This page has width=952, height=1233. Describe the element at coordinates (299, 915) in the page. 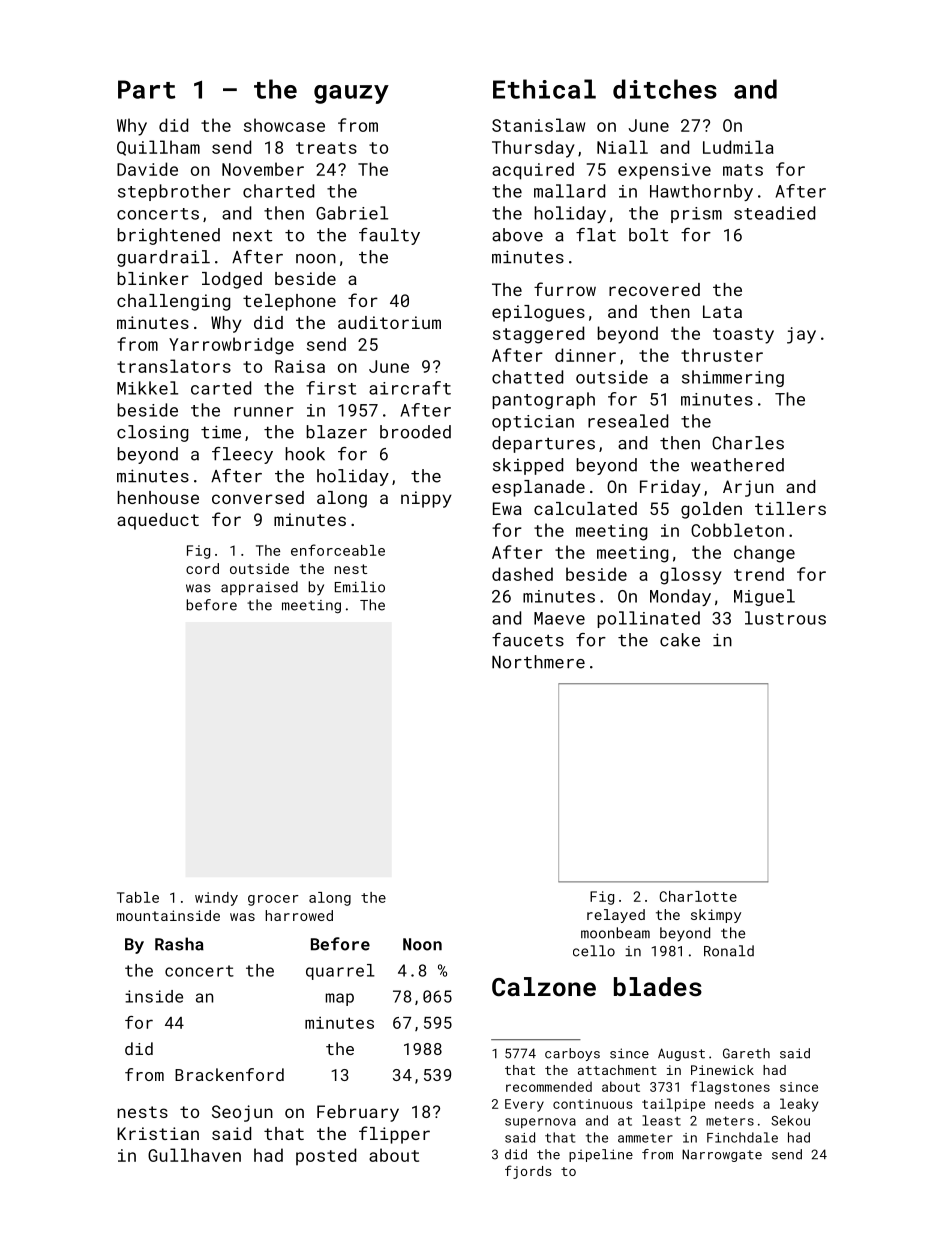

I see `harrowed` at that location.
